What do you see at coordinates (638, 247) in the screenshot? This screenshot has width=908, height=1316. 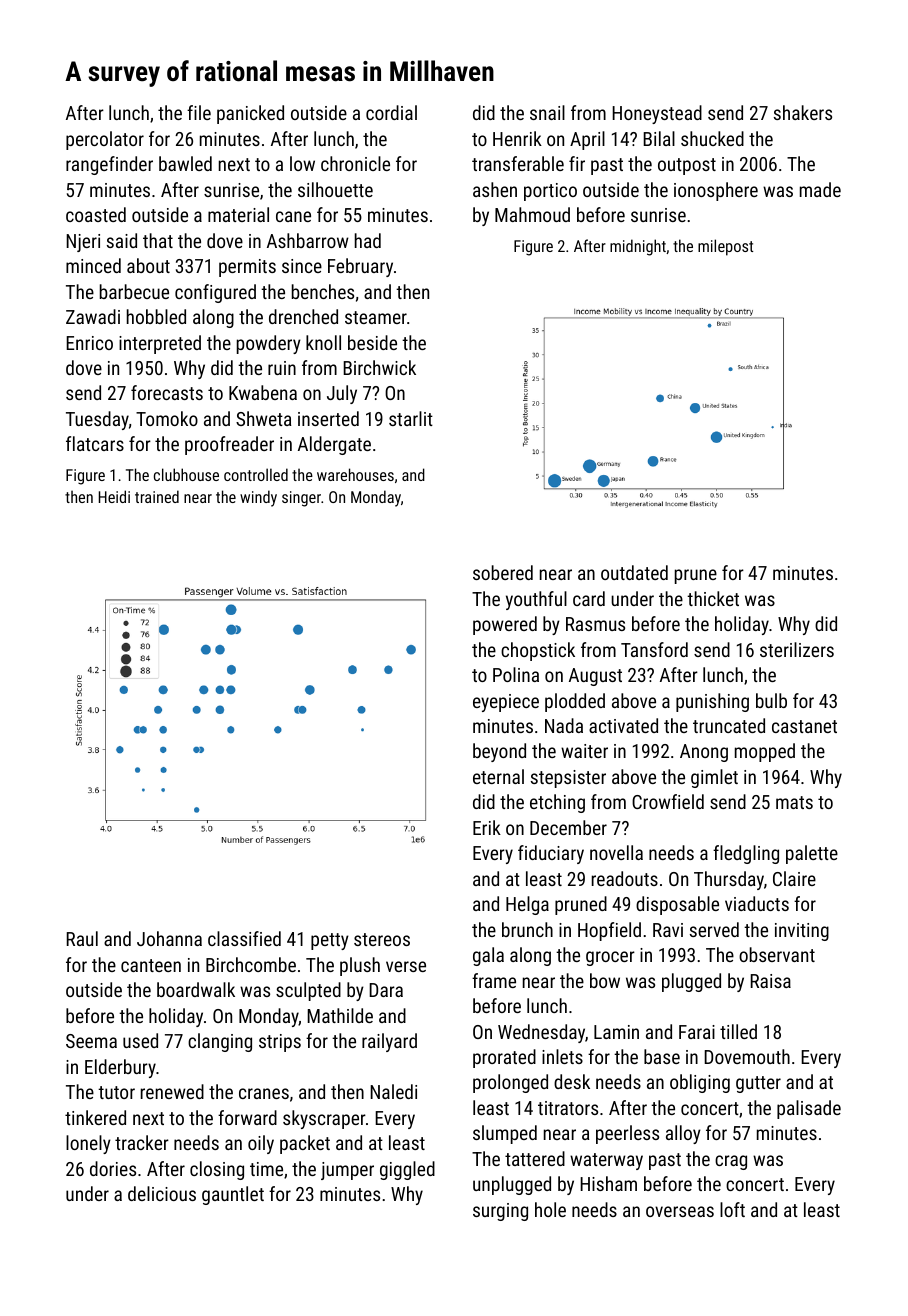 I see `midnight` at bounding box center [638, 247].
